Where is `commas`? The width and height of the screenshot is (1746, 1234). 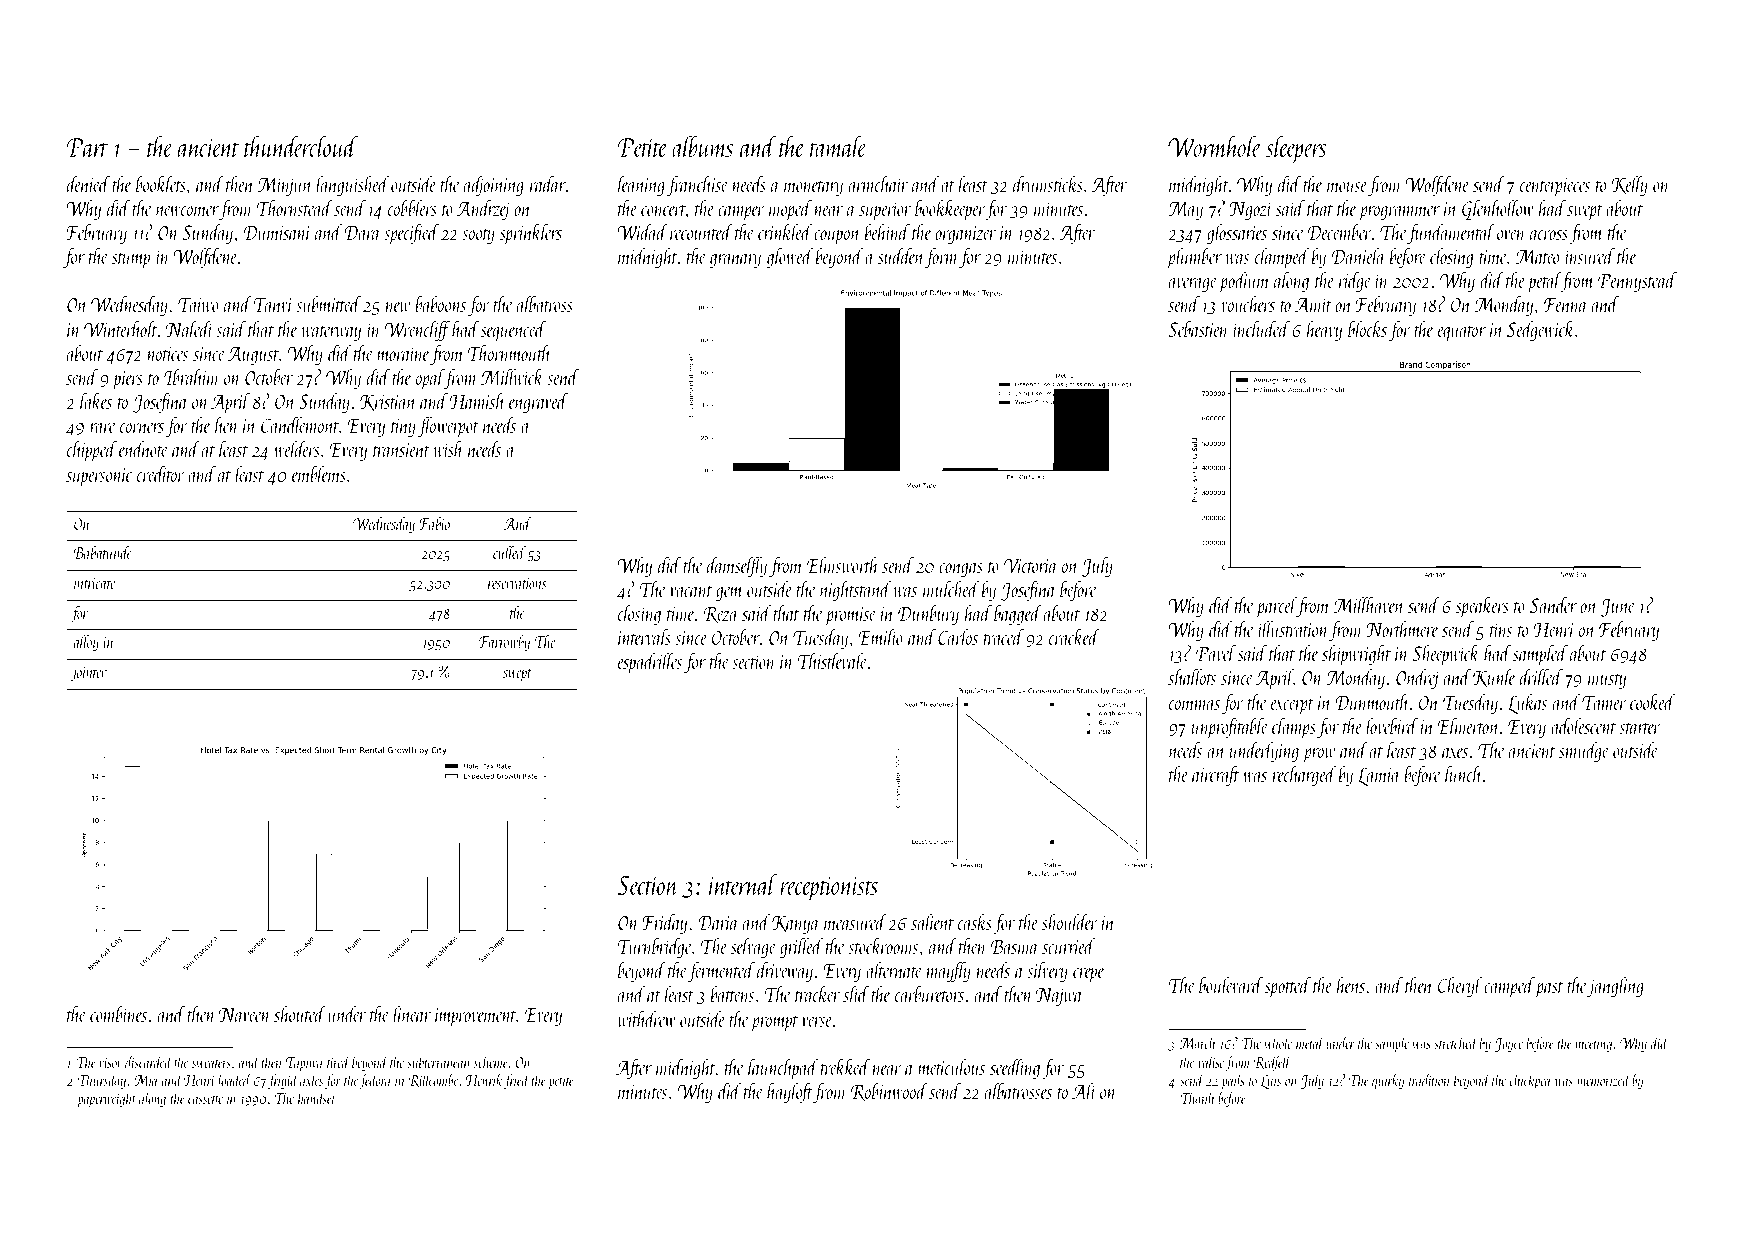
commas is located at coordinates (1194, 705).
